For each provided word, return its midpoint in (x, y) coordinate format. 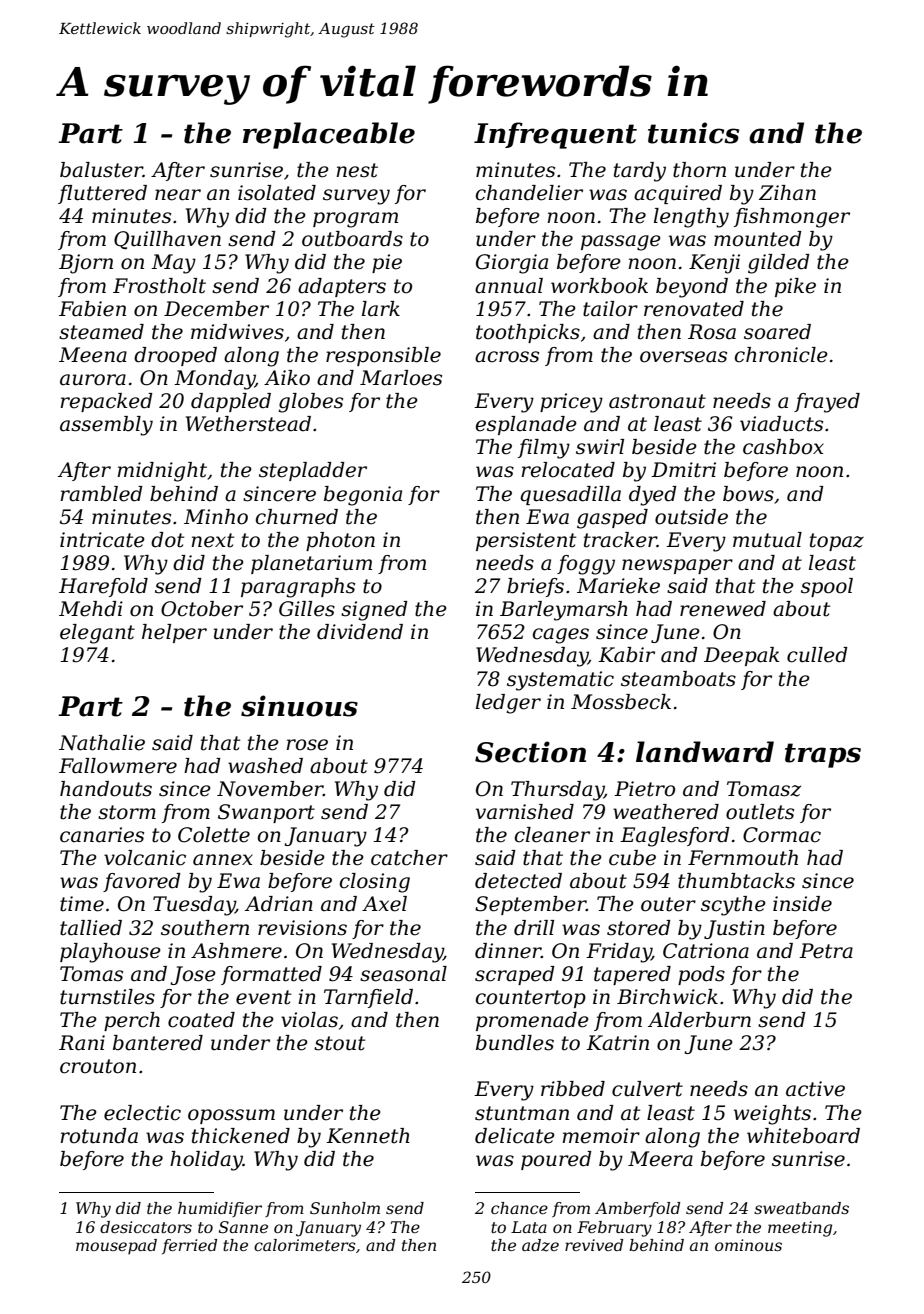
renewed (723, 609)
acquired (678, 194)
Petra (826, 951)
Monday (214, 380)
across (507, 357)
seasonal (403, 974)
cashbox (783, 447)
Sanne (243, 1227)
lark (381, 309)
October (202, 609)
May (173, 264)
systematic (560, 681)
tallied (91, 928)
